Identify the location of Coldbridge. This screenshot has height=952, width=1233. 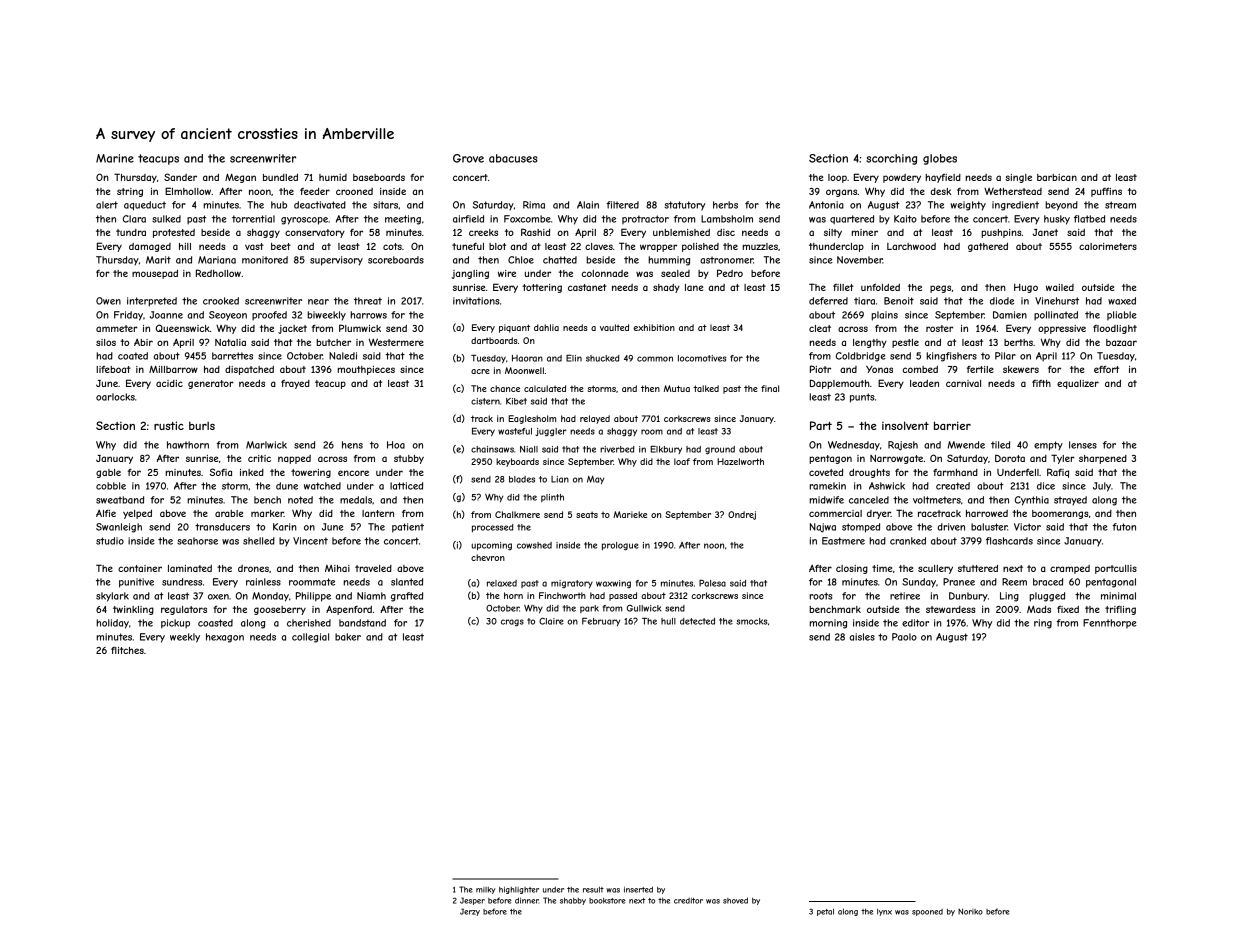
(861, 357).
